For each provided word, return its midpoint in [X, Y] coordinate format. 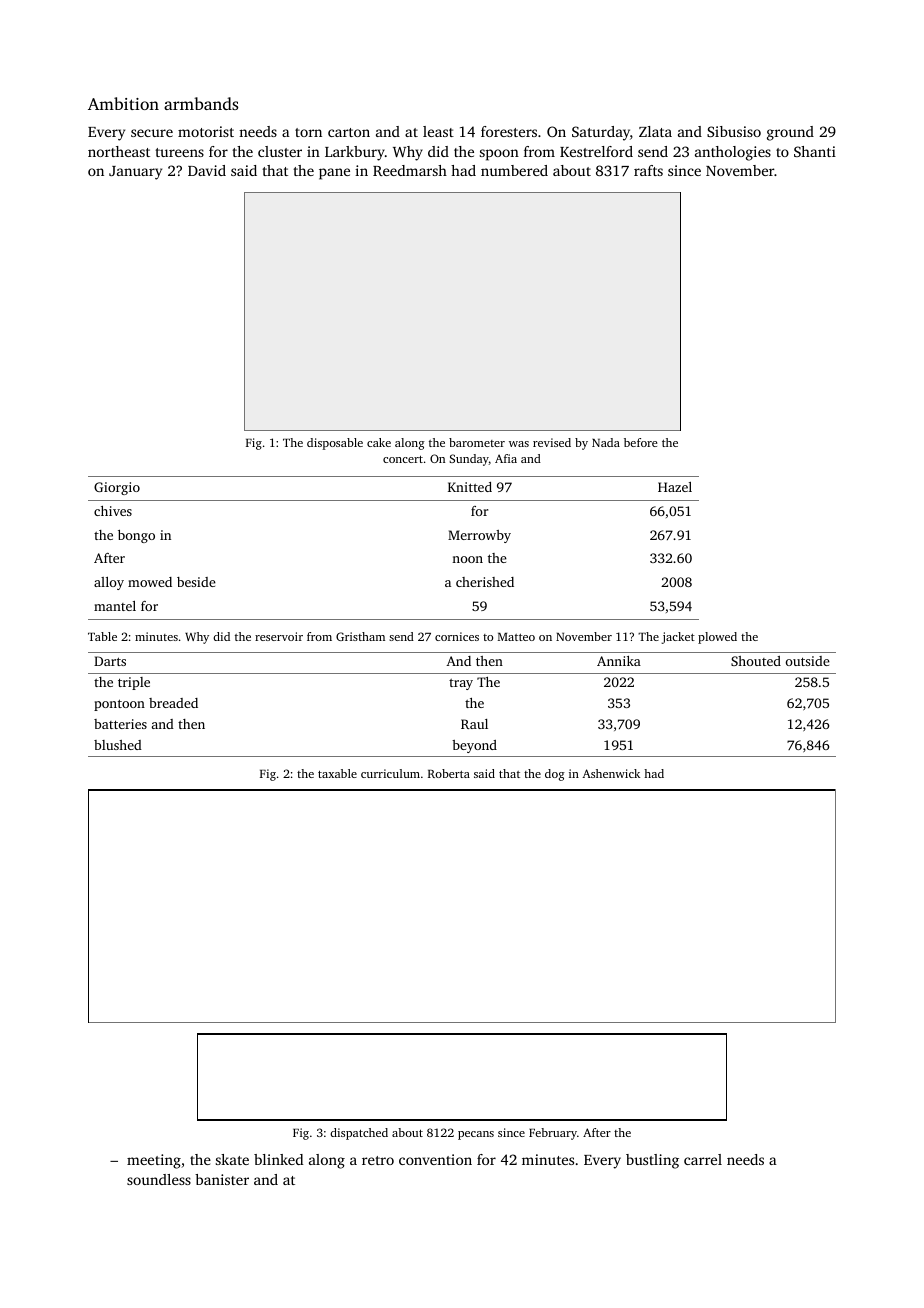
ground [790, 133]
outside [808, 661]
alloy [109, 583]
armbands [201, 103]
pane [334, 174]
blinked [278, 1159]
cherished [485, 582]
